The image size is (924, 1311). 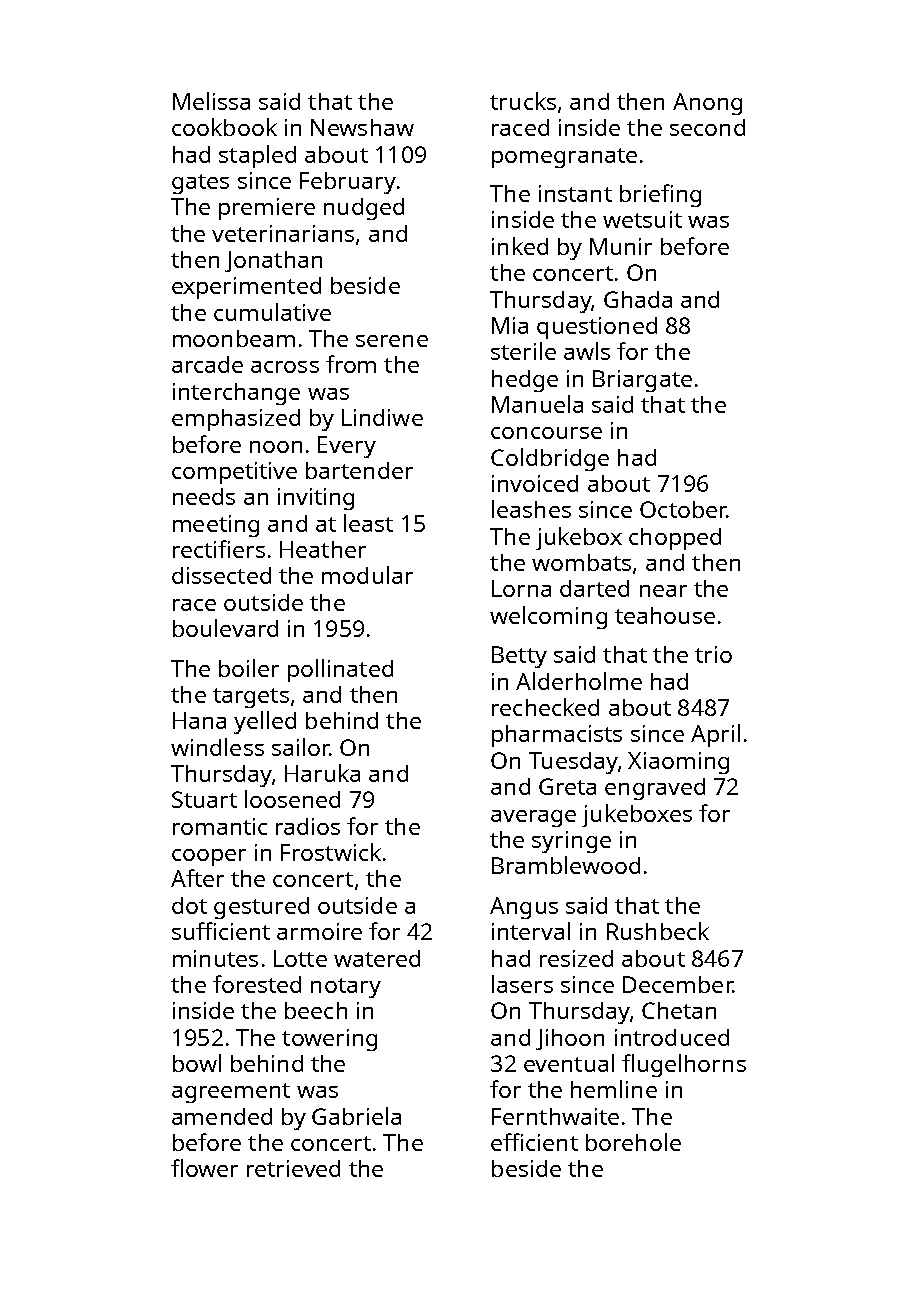 I want to click on introduced, so click(x=672, y=1037).
